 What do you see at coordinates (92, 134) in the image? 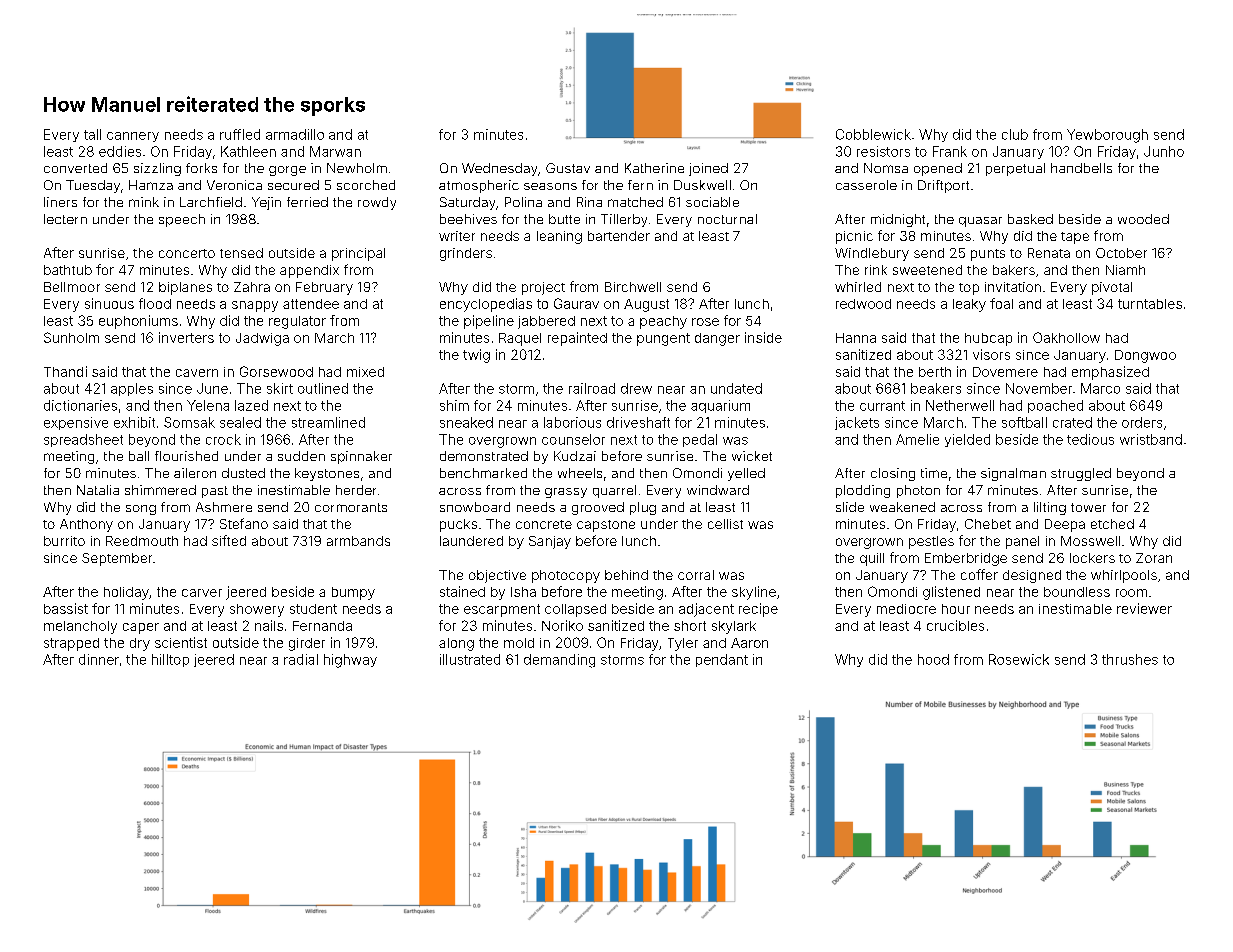
I see `tall` at bounding box center [92, 134].
